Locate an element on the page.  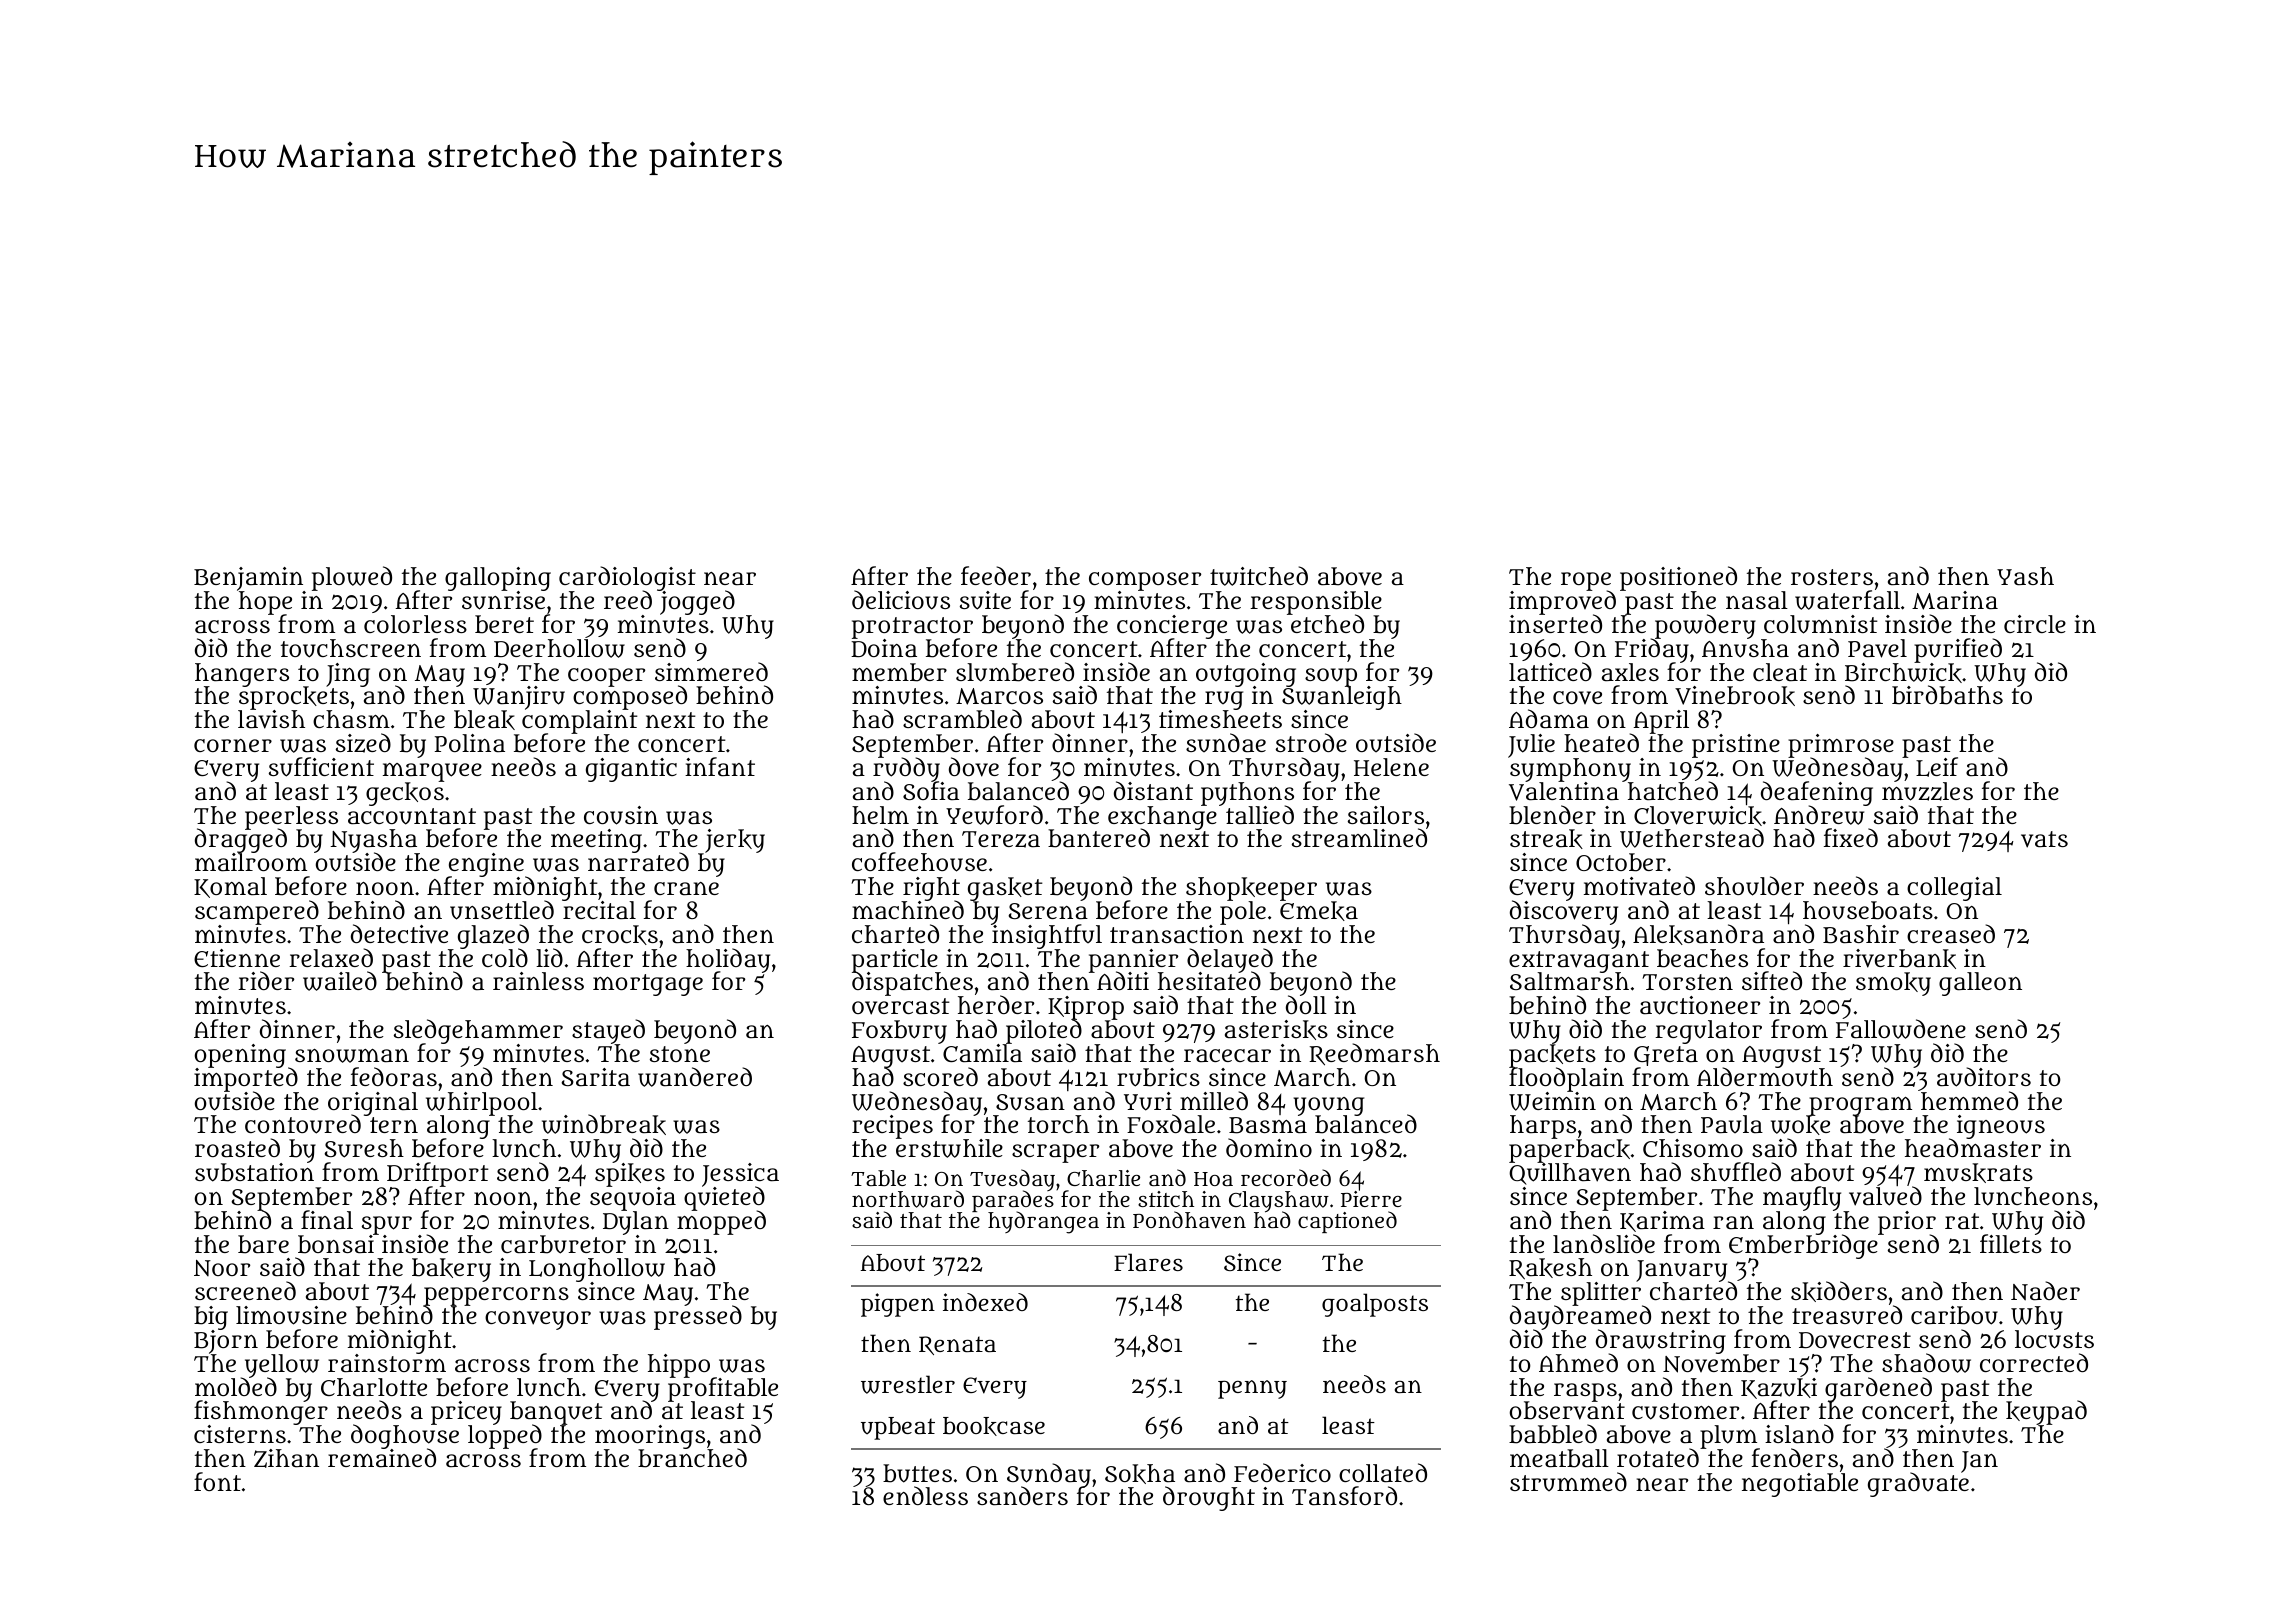
penny is located at coordinates (1252, 1389).
